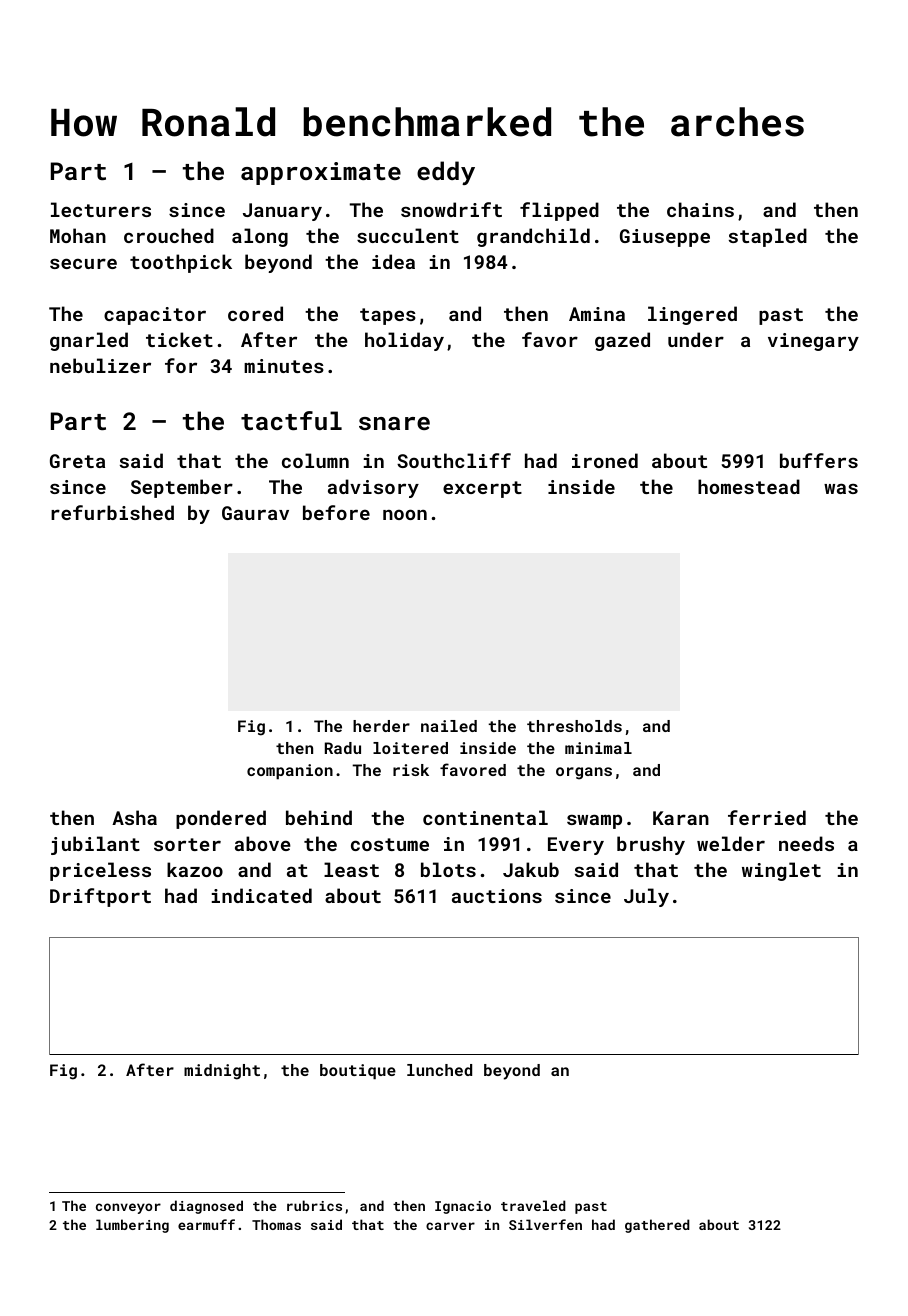 The image size is (908, 1316). Describe the element at coordinates (134, 817) in the screenshot. I see `Asha` at that location.
